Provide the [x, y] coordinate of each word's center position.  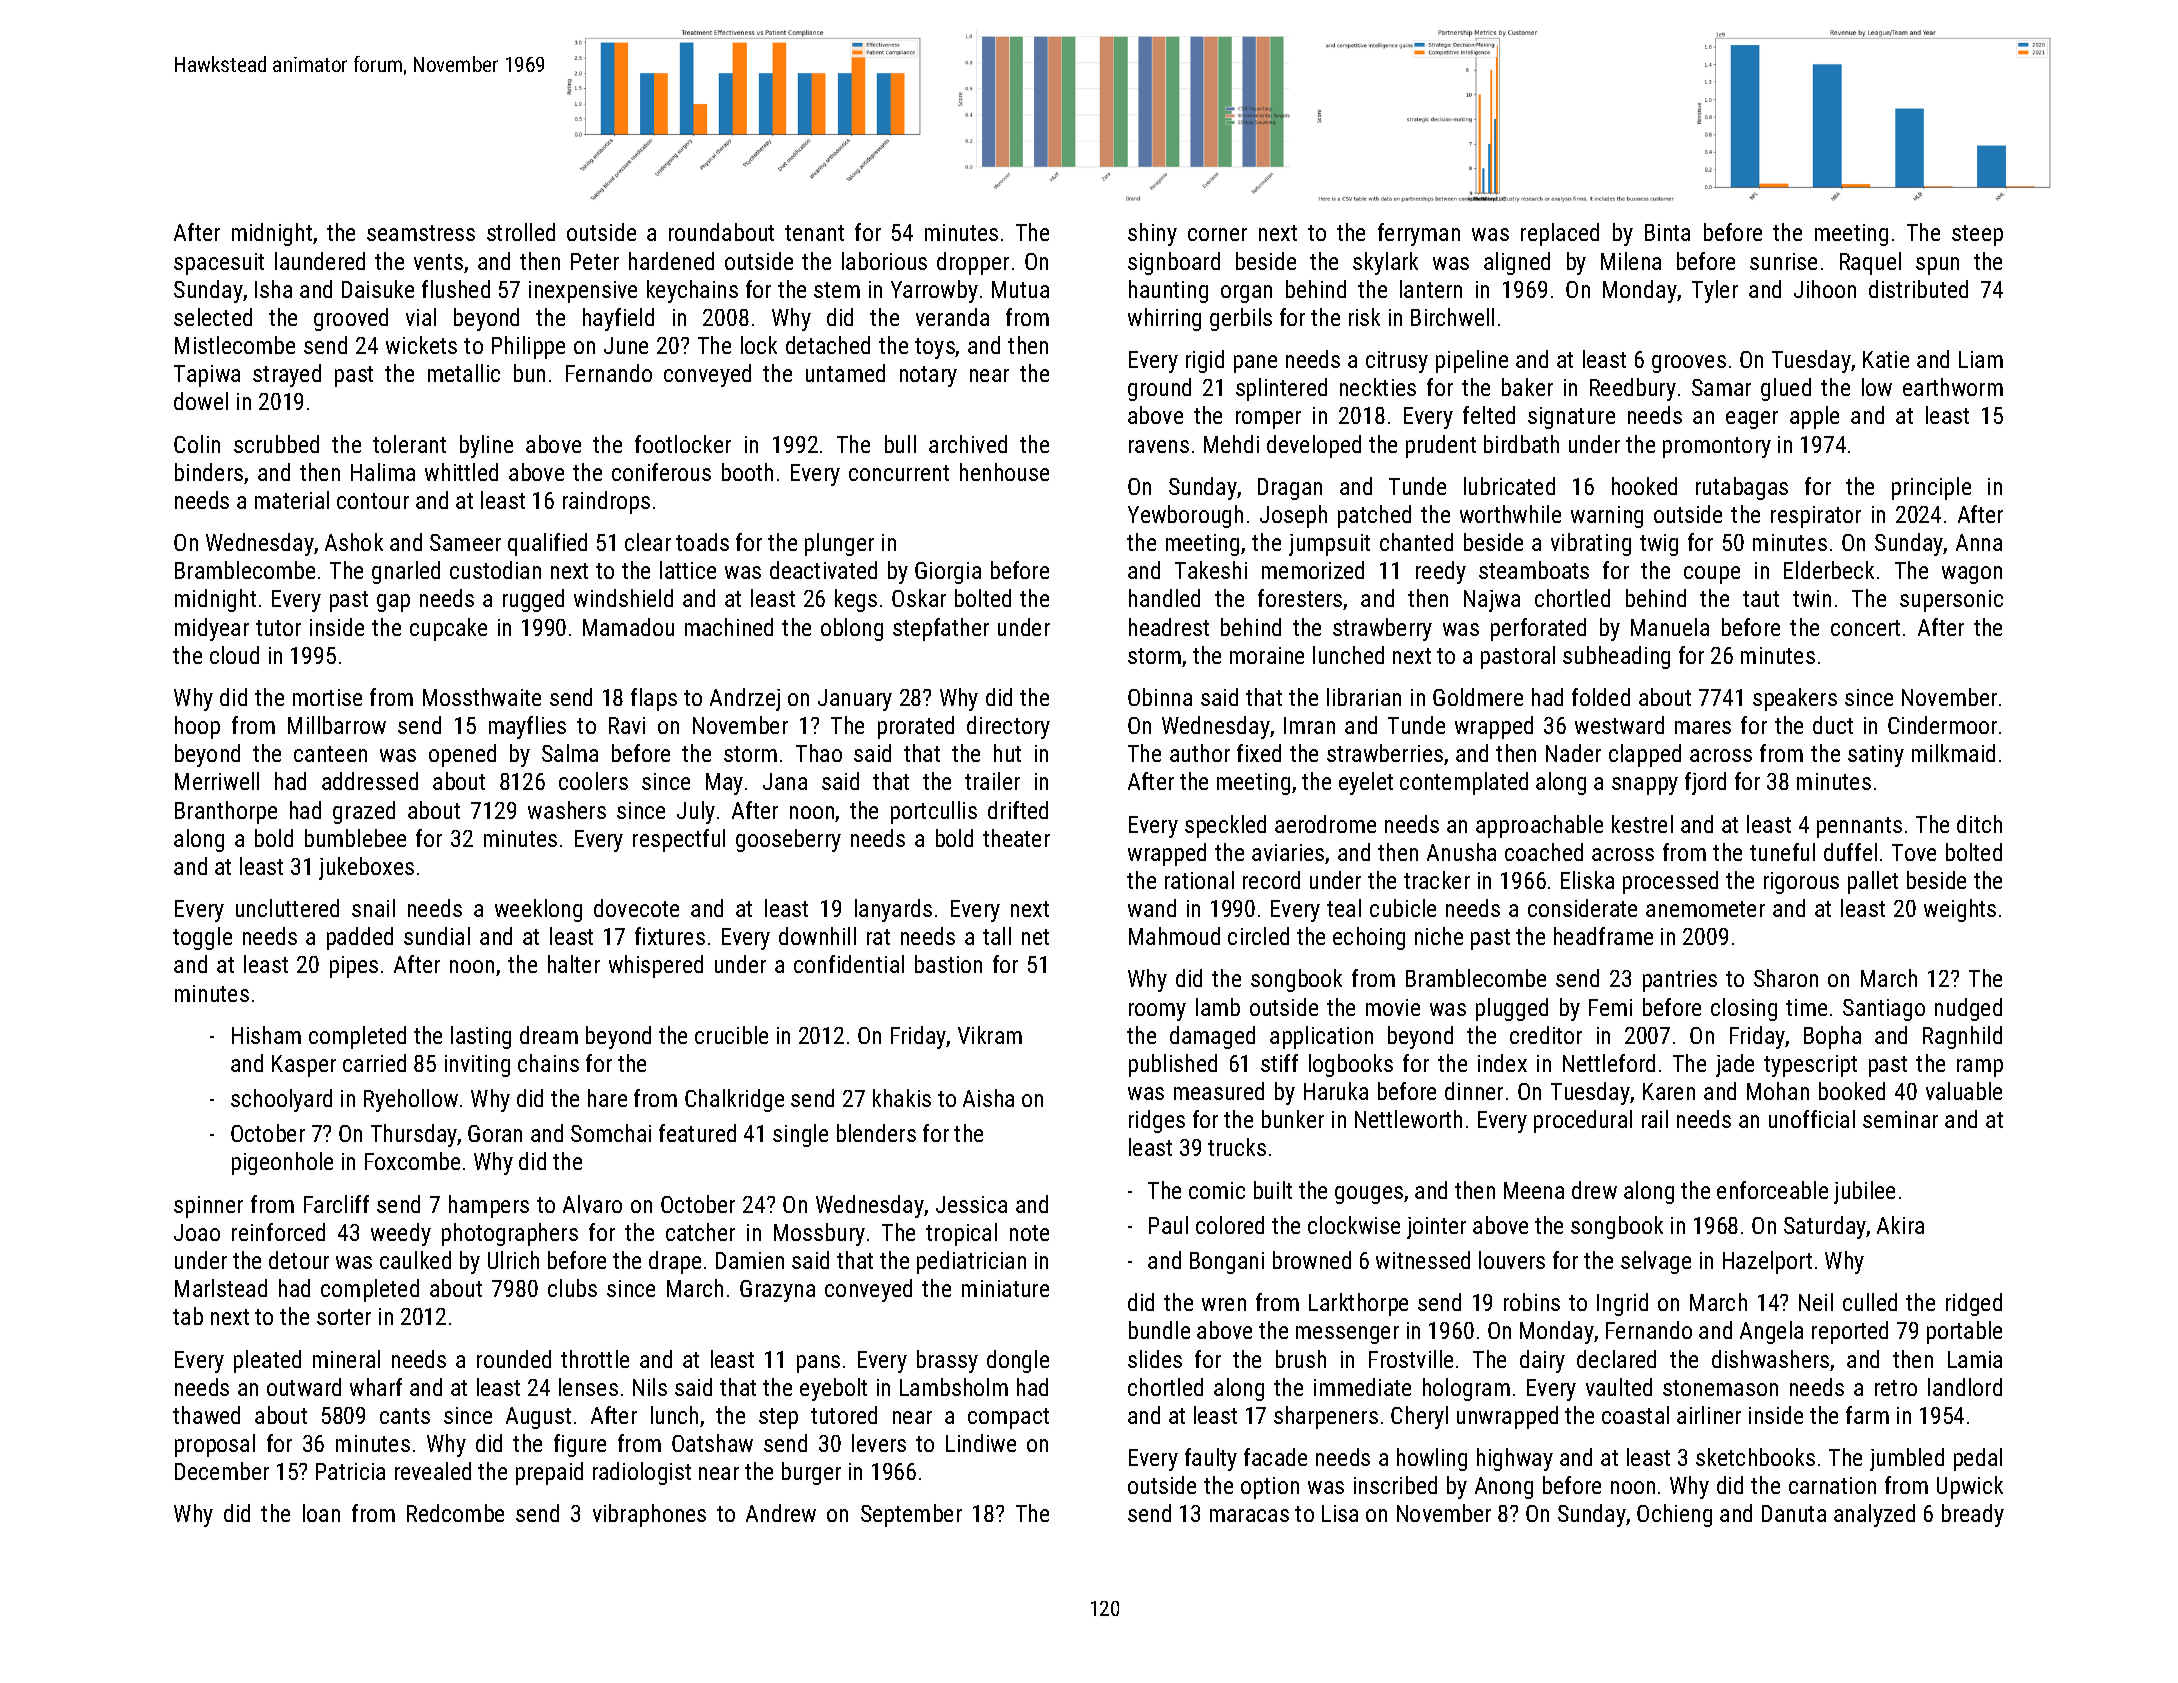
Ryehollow [411, 1100]
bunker [1293, 1119]
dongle [1018, 1361]
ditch [1979, 824]
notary [928, 376]
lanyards [893, 910]
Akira [1900, 1225]
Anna [1979, 542]
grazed [364, 812]
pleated [267, 1361]
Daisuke [378, 289]
